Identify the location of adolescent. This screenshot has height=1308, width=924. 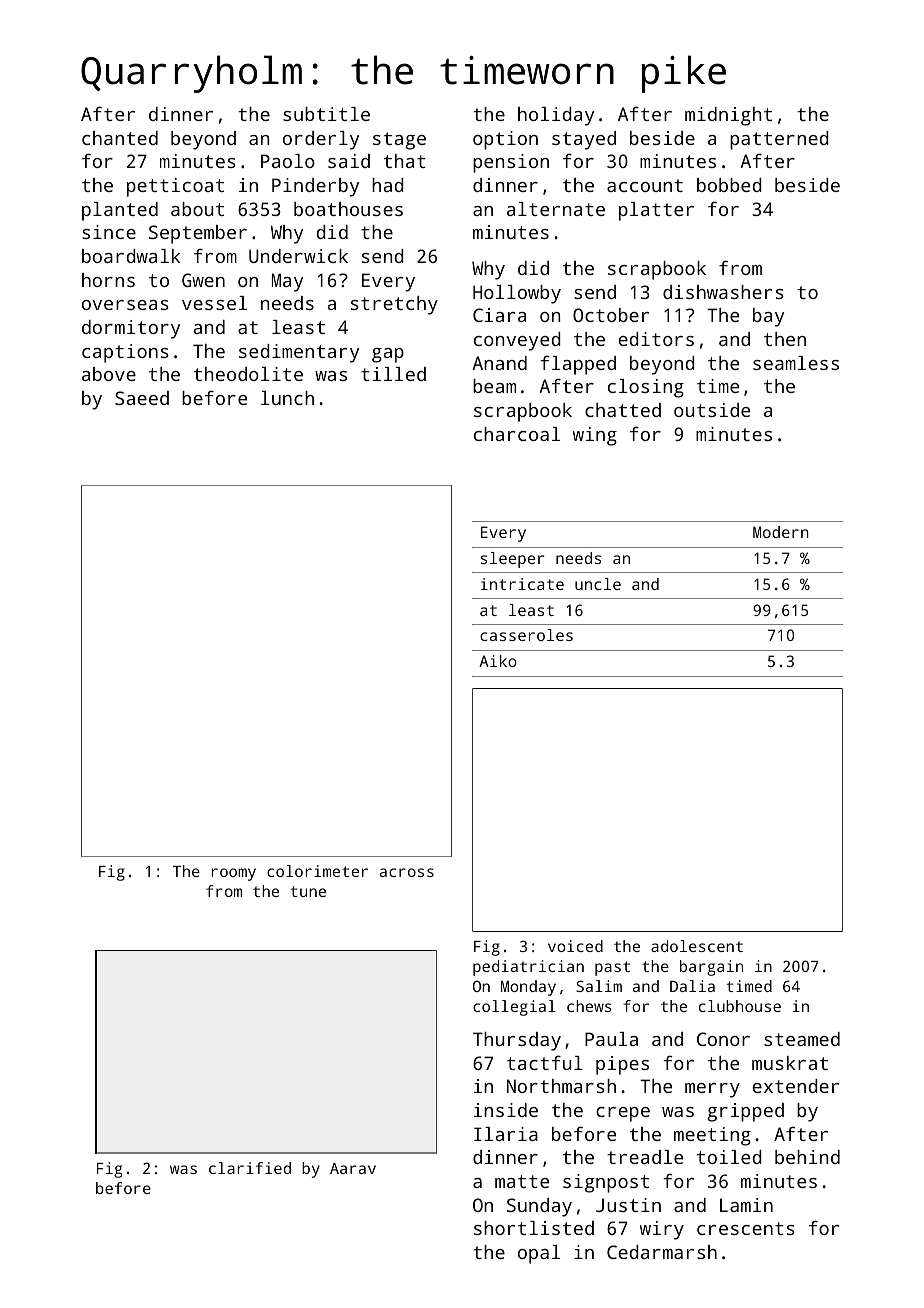
(697, 946).
